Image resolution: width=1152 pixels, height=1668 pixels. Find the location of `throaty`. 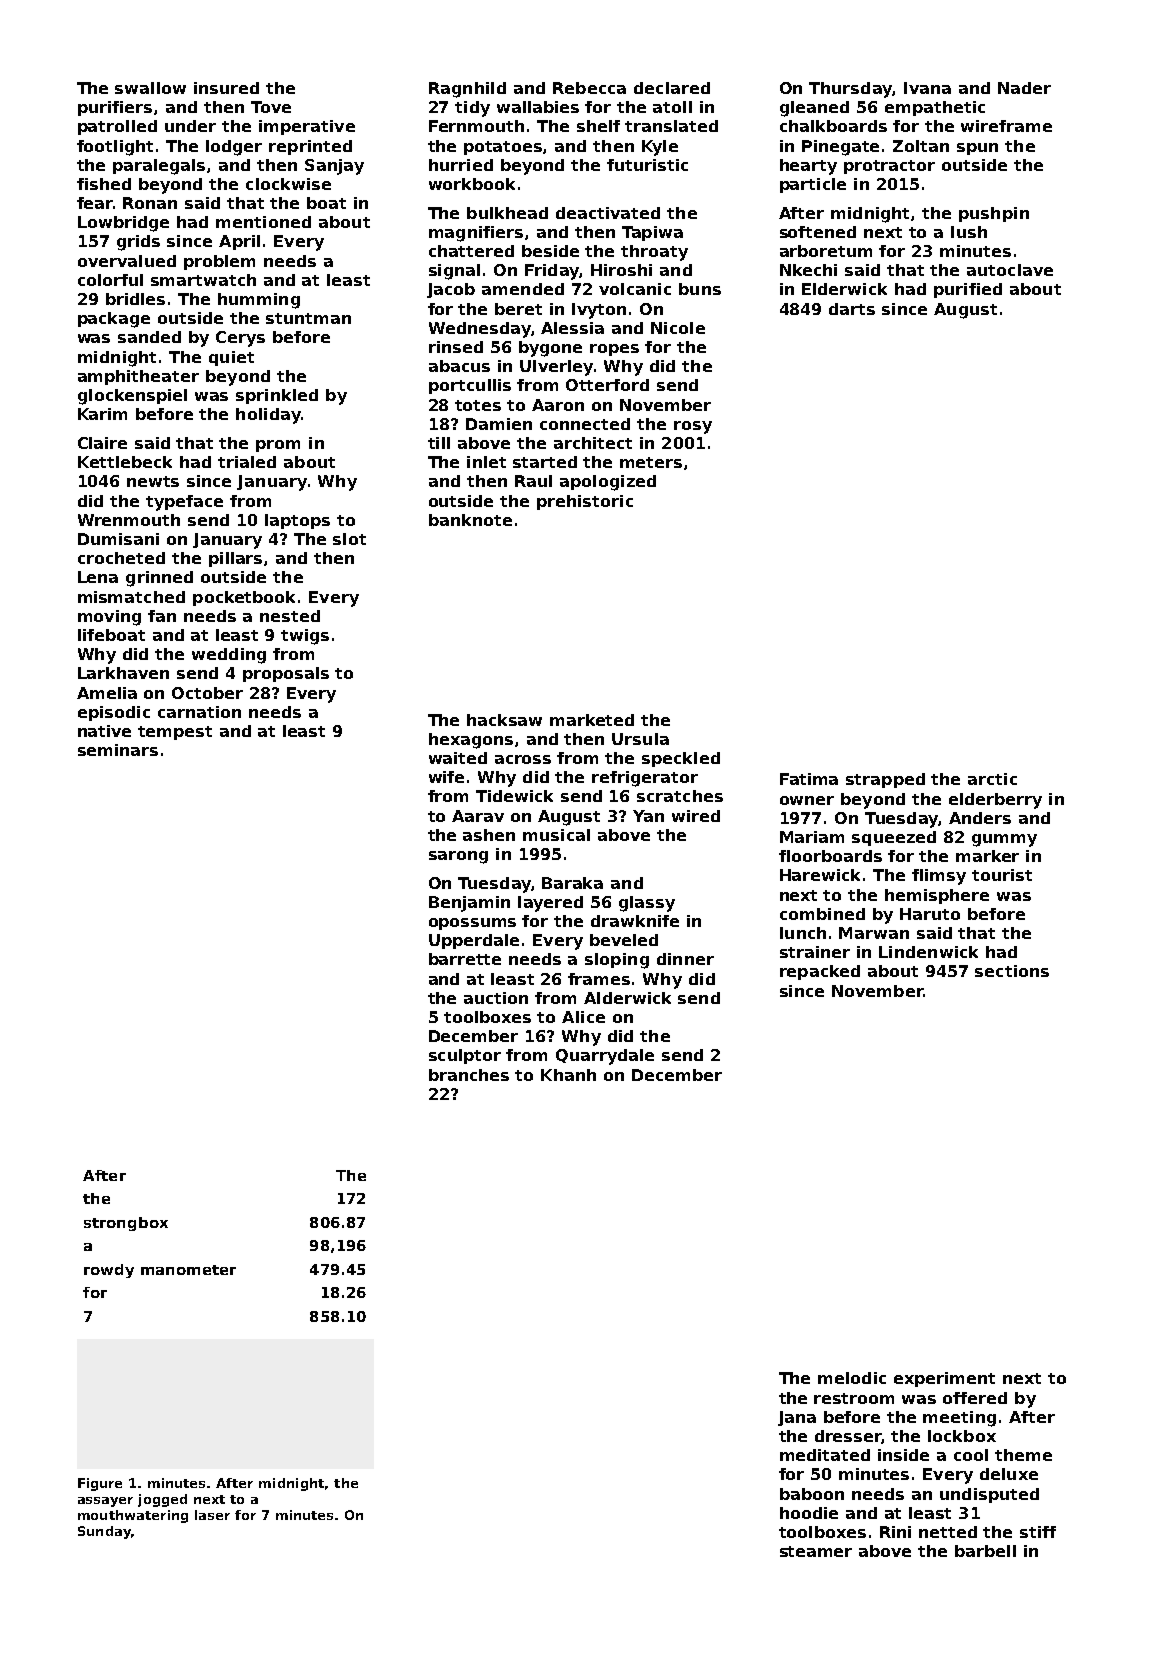

throaty is located at coordinates (654, 253).
